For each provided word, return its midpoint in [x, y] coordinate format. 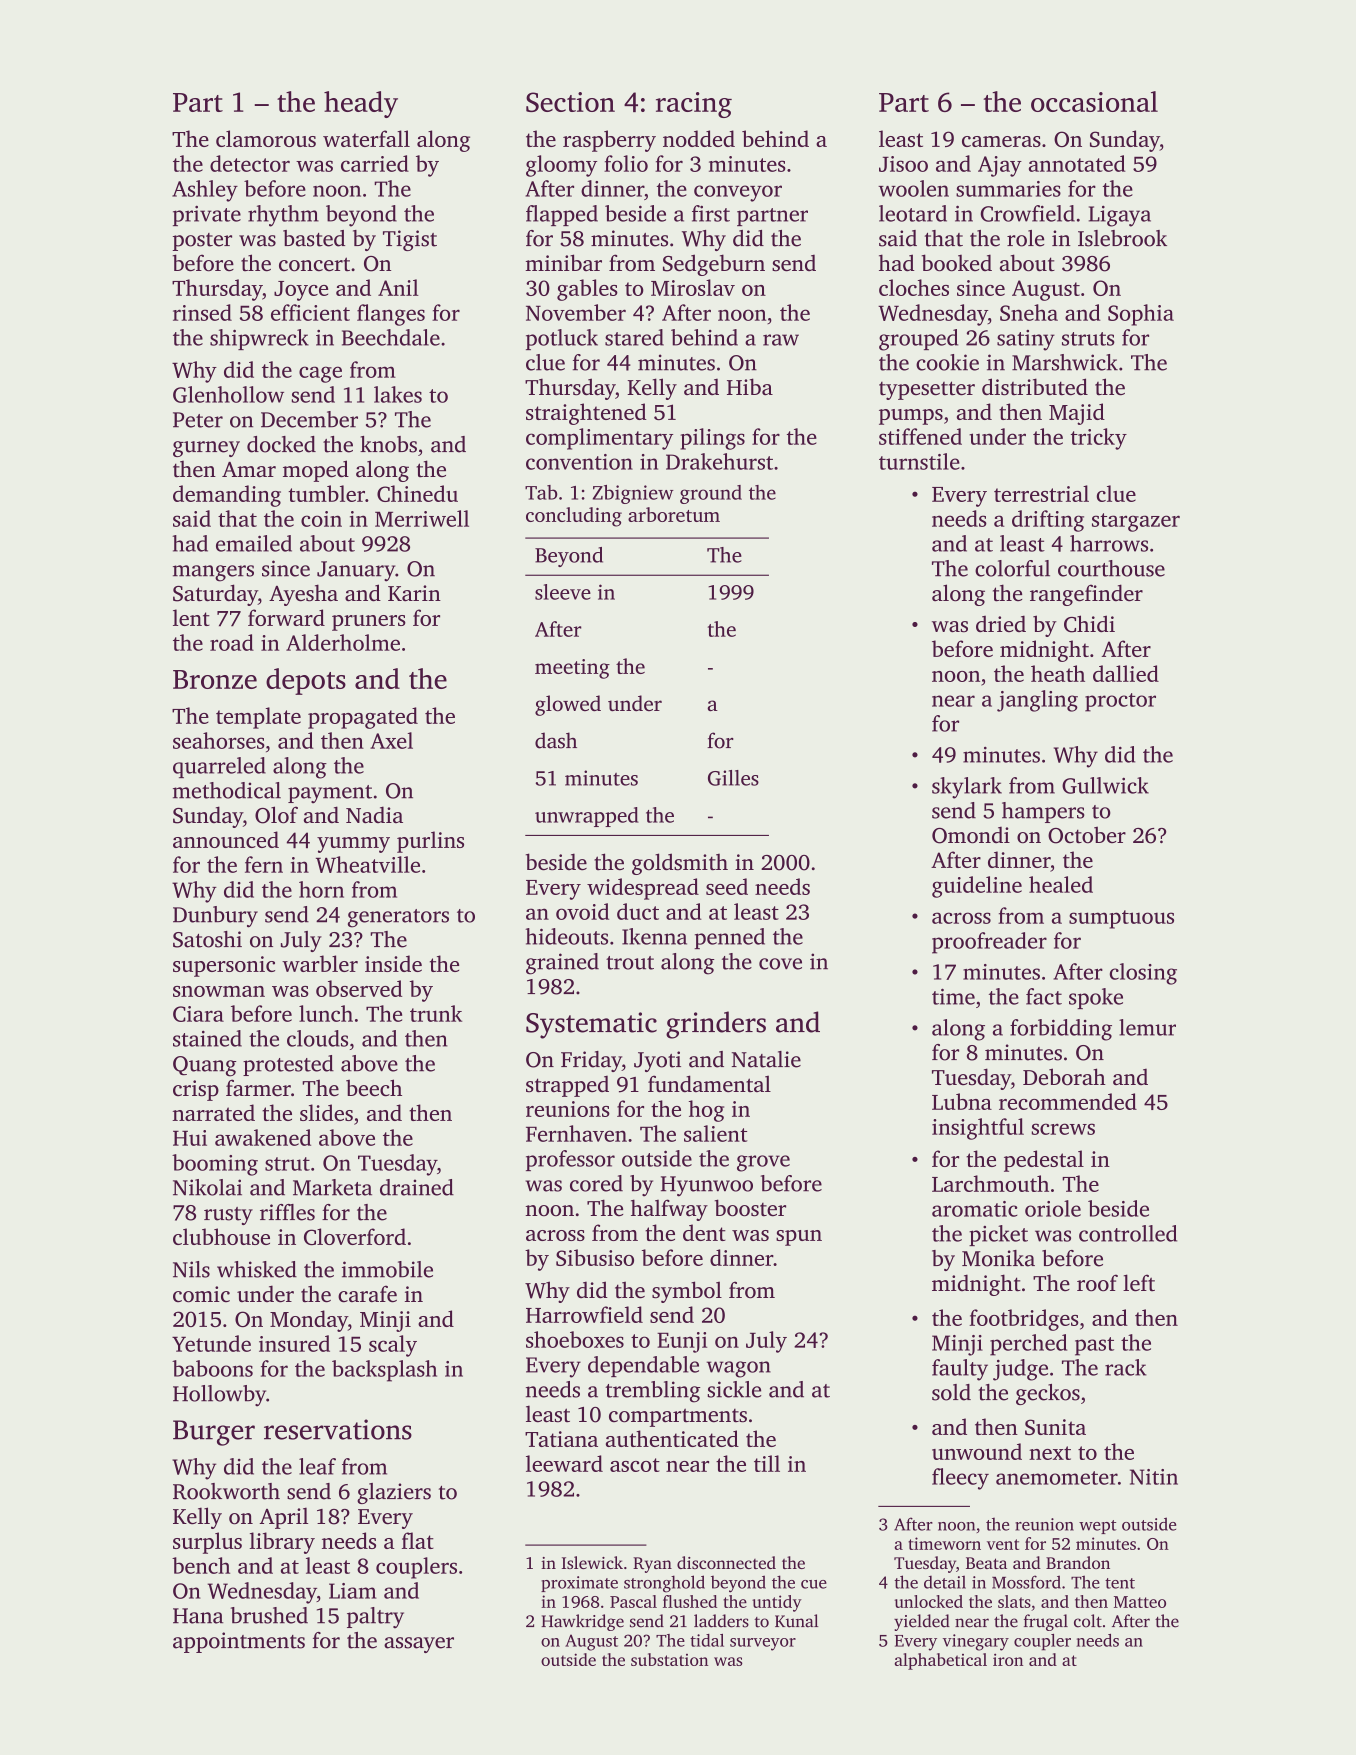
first [711, 213]
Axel [391, 740]
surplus [207, 1543]
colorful [1012, 568]
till [767, 1463]
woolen [913, 188]
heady [361, 104]
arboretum [674, 514]
